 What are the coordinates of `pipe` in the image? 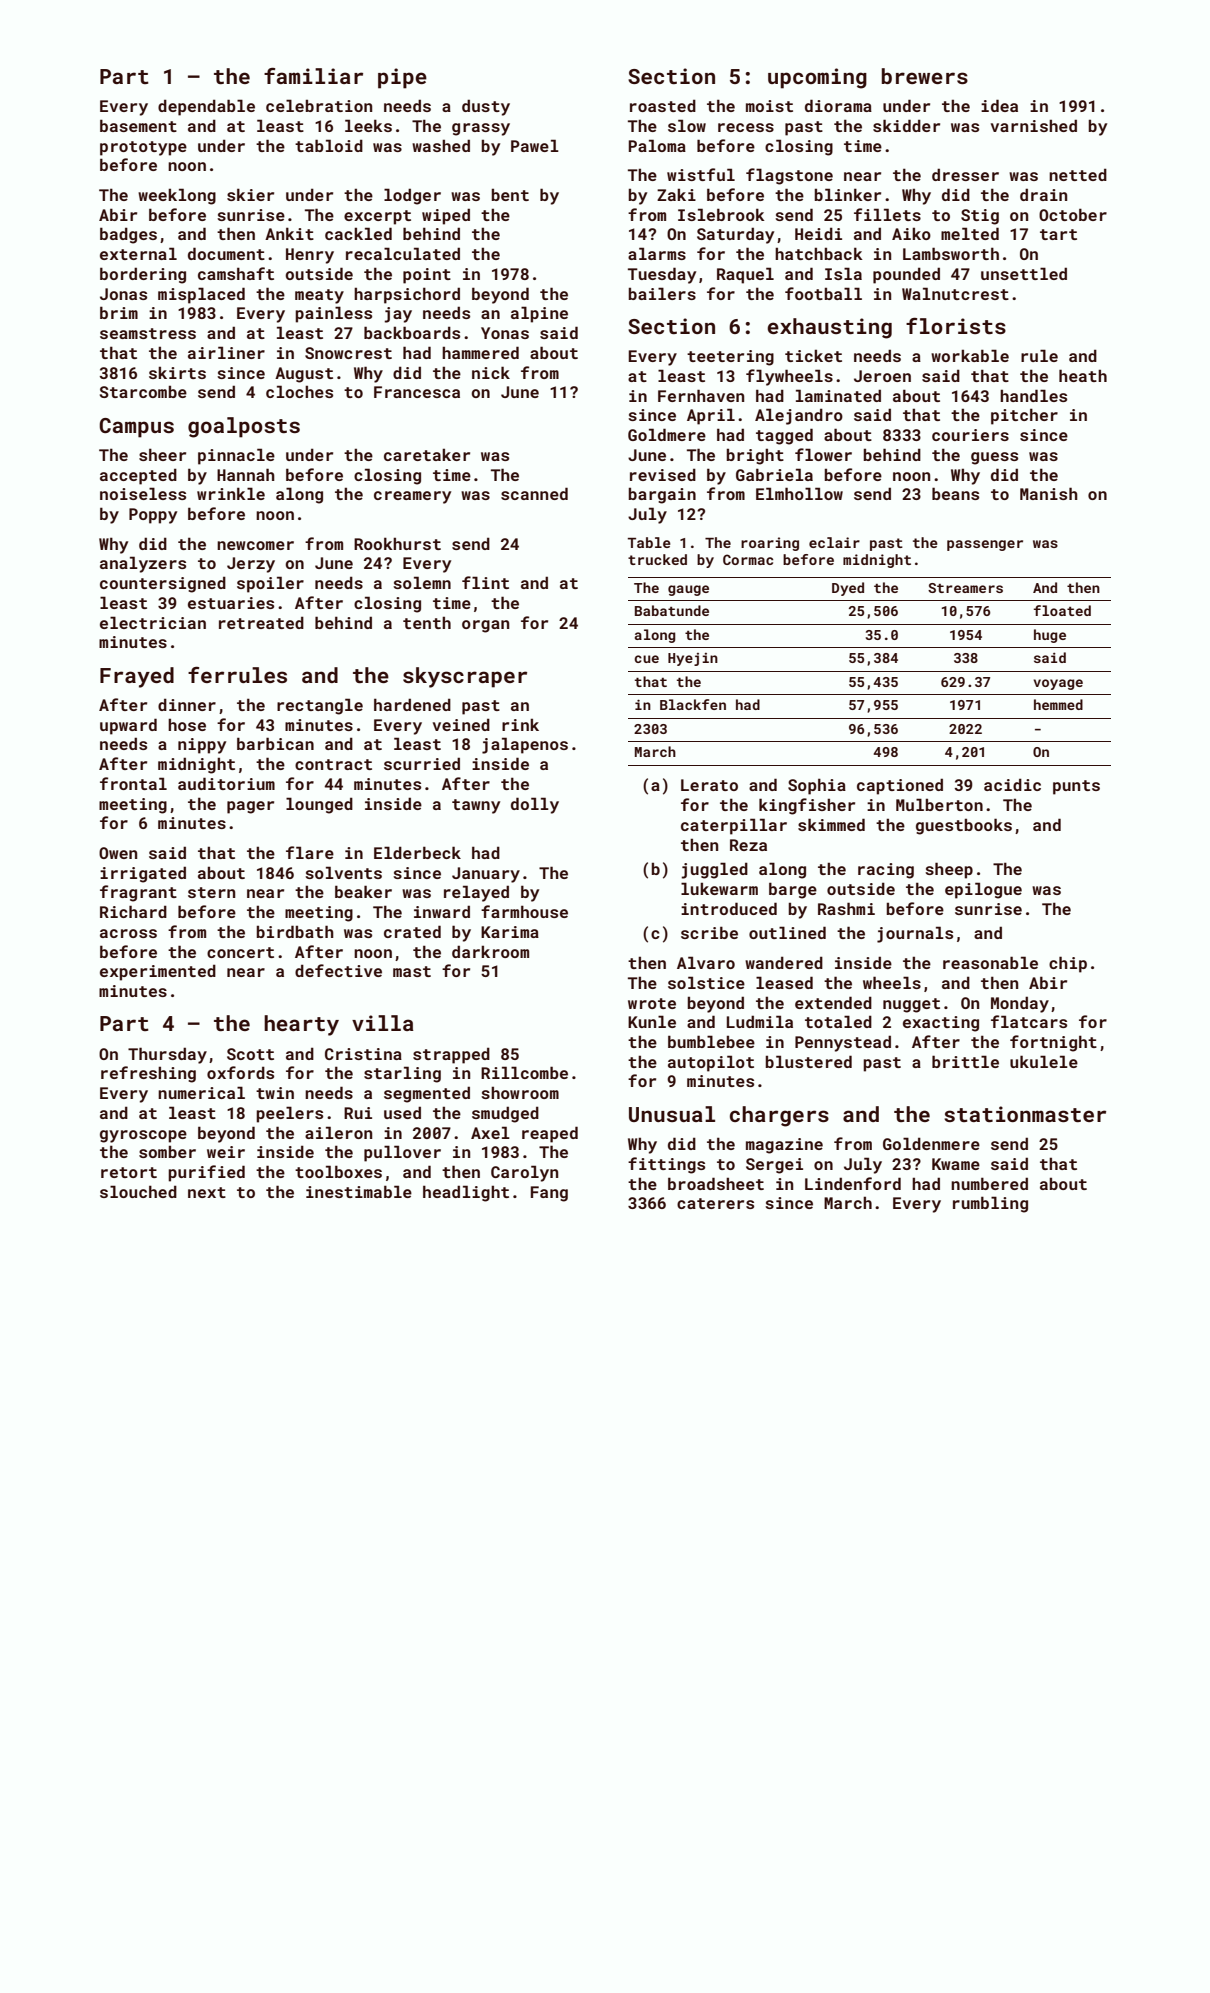 It's located at (402, 78).
